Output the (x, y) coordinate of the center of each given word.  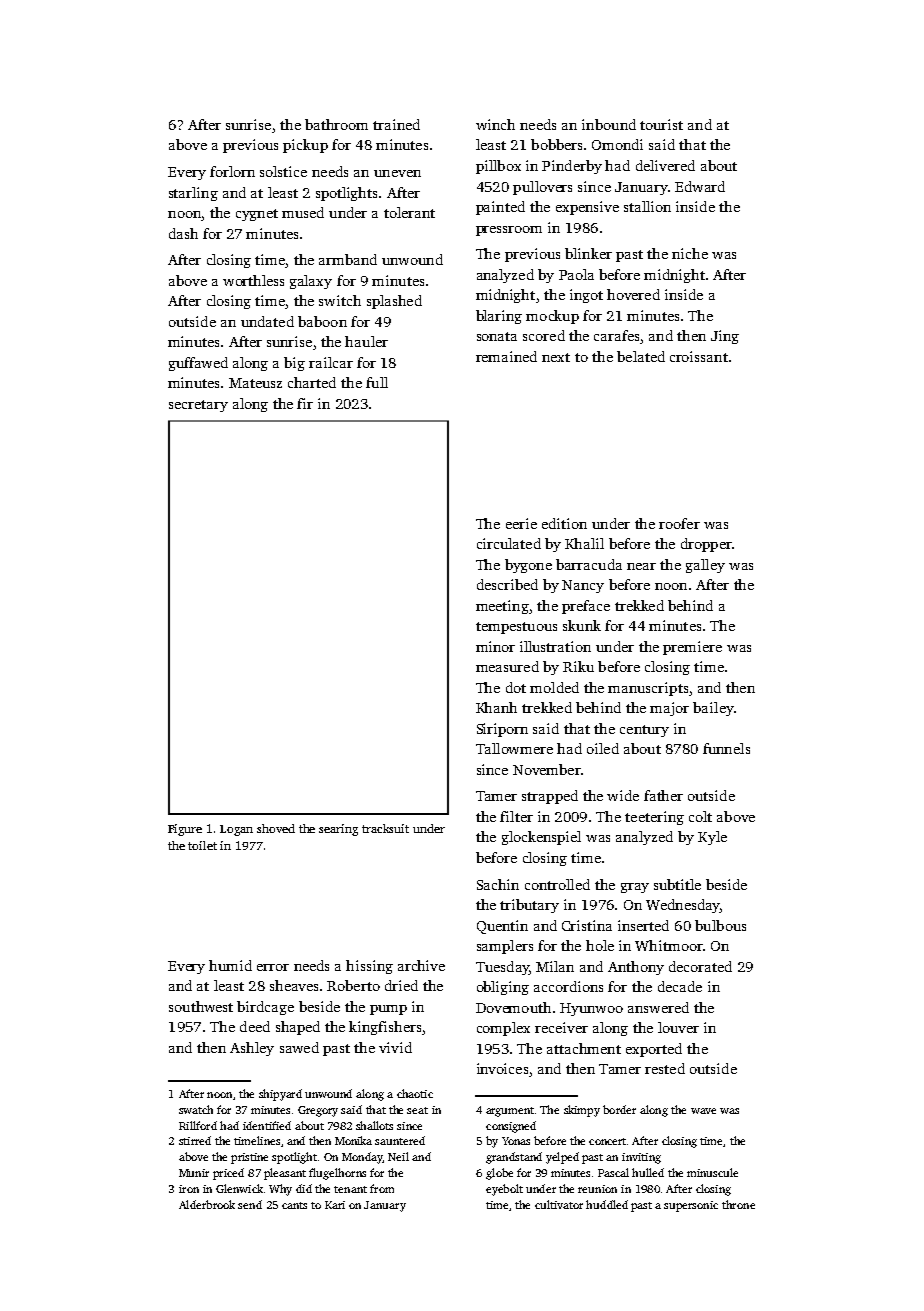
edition (564, 523)
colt (700, 816)
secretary (198, 406)
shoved (276, 828)
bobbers (556, 144)
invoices (502, 1068)
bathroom (336, 124)
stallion (647, 206)
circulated (509, 543)
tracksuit (385, 828)
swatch (196, 1109)
